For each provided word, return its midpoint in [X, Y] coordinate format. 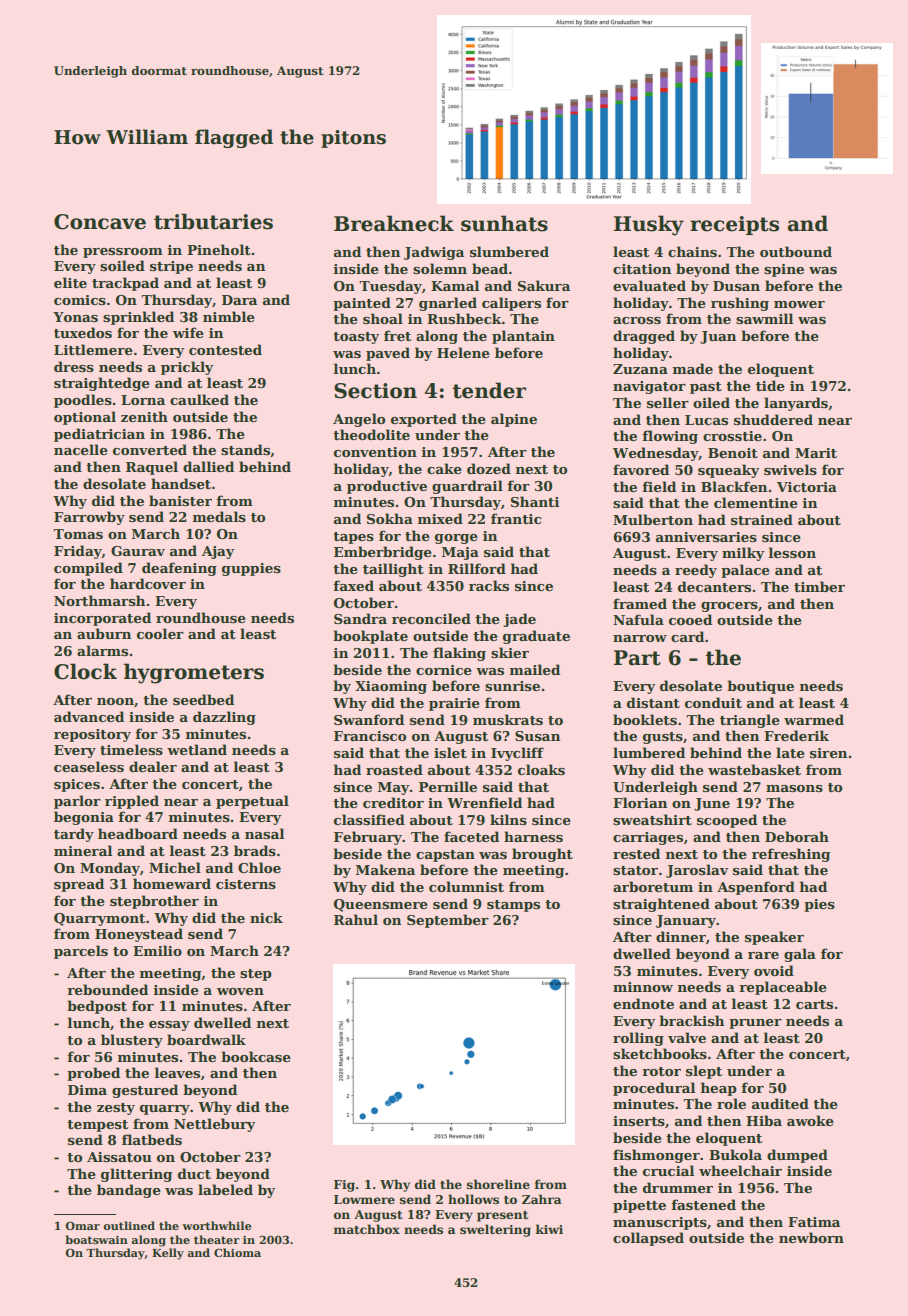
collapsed [648, 1239]
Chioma [237, 1252]
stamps [513, 906]
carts [814, 1004]
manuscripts [660, 1223]
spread [79, 885]
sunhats [504, 223]
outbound [796, 251]
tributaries [213, 221]
